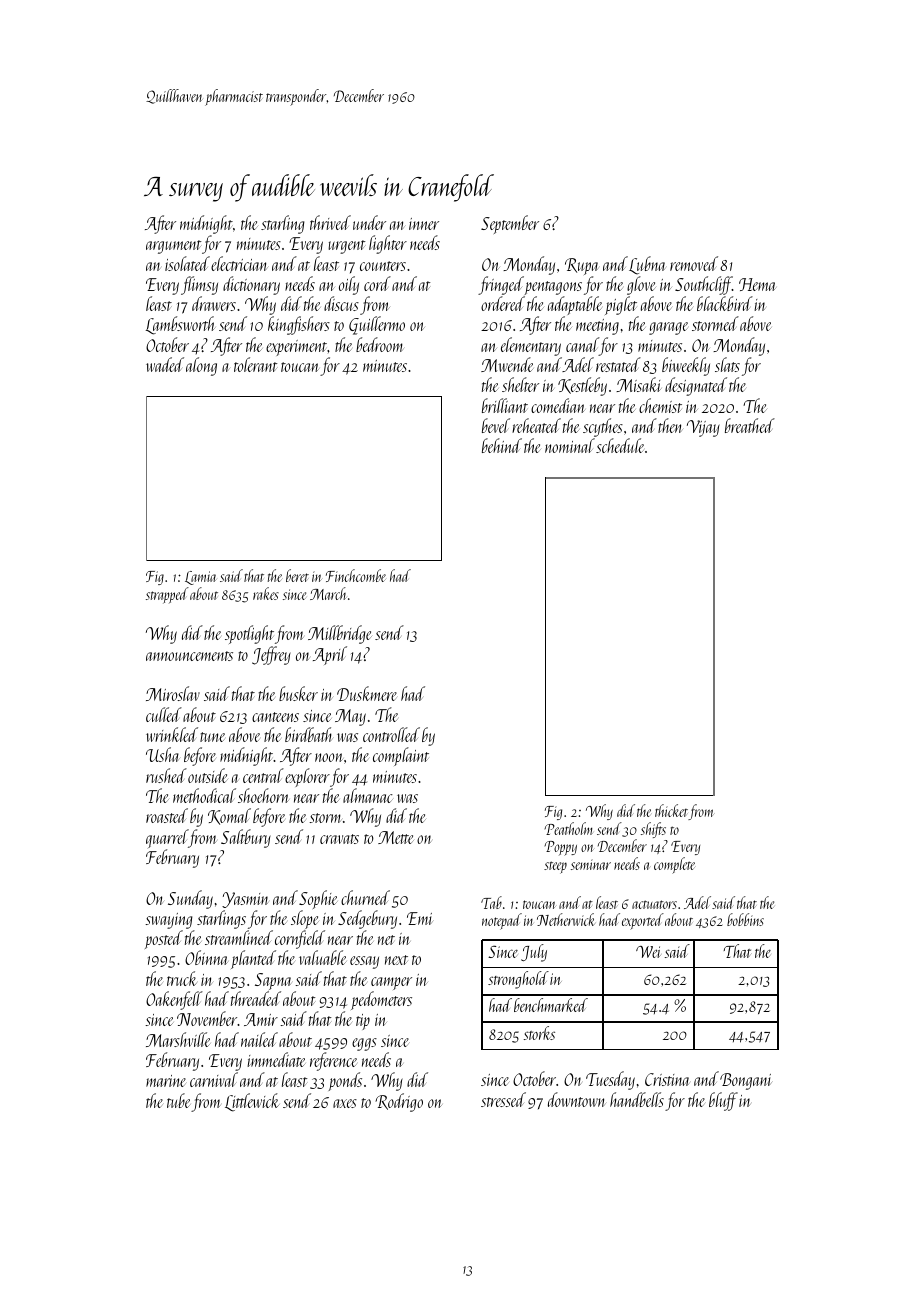  I want to click on schedule, so click(620, 445).
